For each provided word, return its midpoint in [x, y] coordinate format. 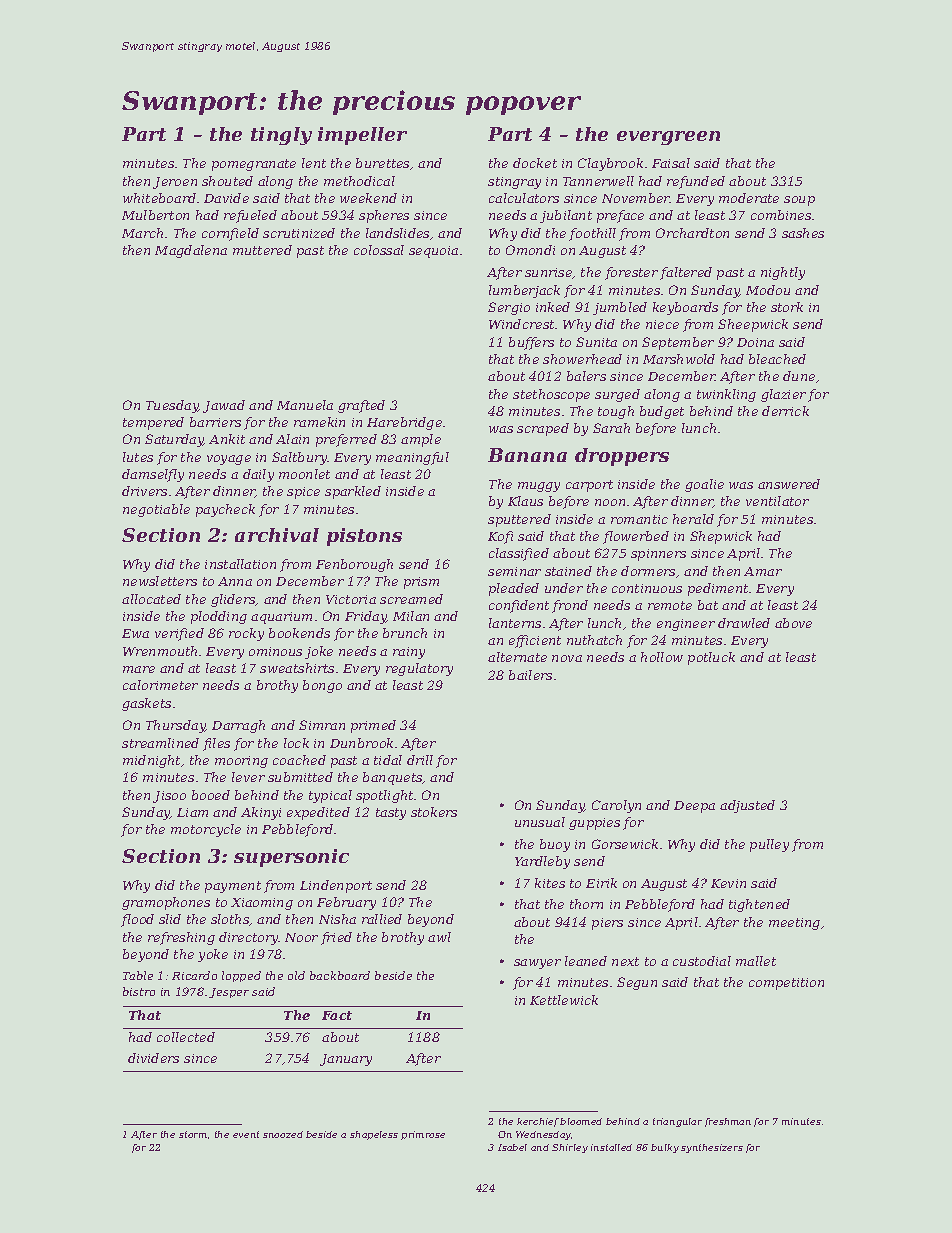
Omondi [530, 250]
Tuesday [172, 406]
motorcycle [206, 830]
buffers [531, 343]
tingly [281, 136]
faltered [686, 273]
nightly [783, 273]
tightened [759, 905]
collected [186, 1037]
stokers [434, 812]
